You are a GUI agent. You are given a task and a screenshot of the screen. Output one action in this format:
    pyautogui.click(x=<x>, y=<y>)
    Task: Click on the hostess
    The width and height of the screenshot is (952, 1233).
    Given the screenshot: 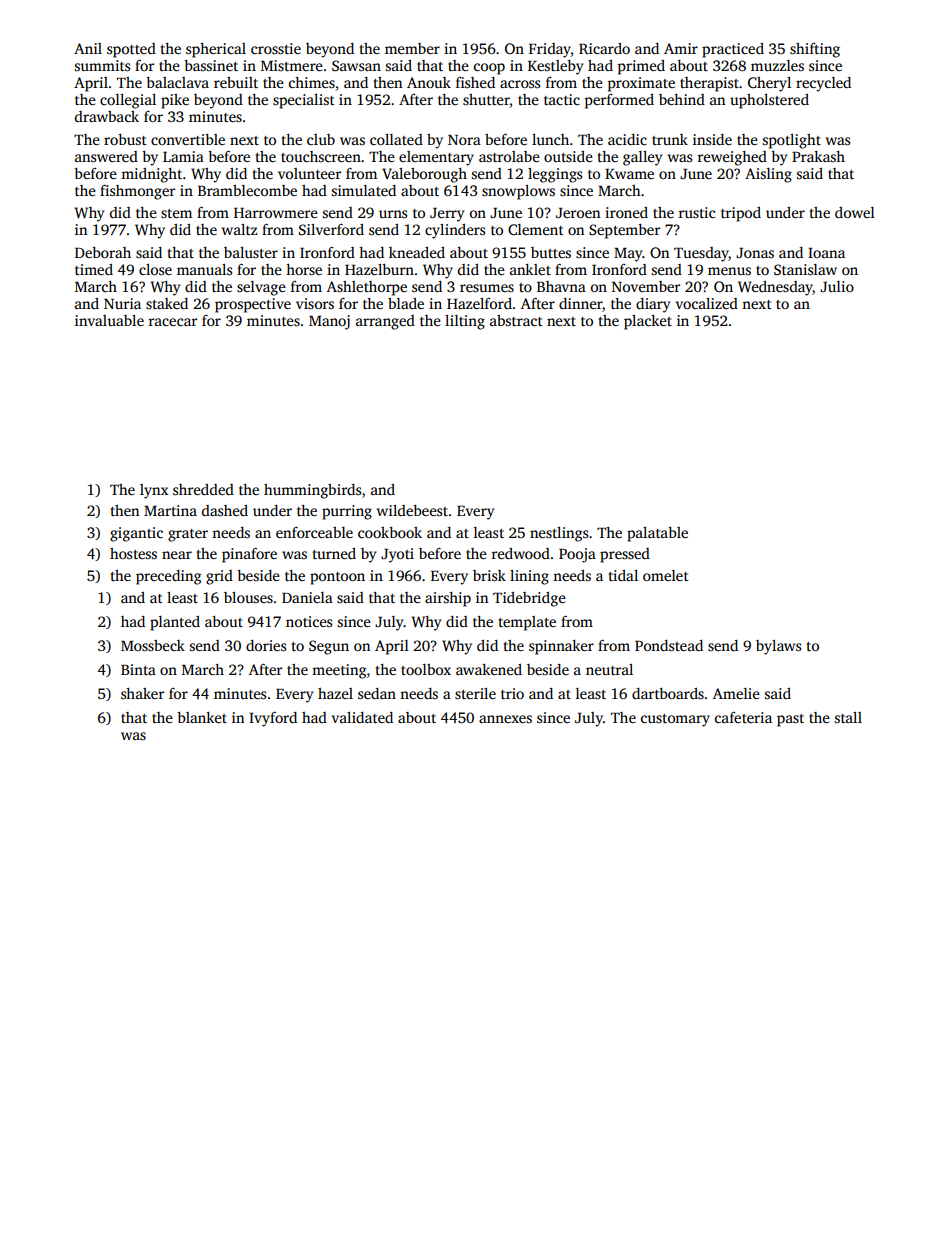 What is the action you would take?
    pyautogui.click(x=133, y=553)
